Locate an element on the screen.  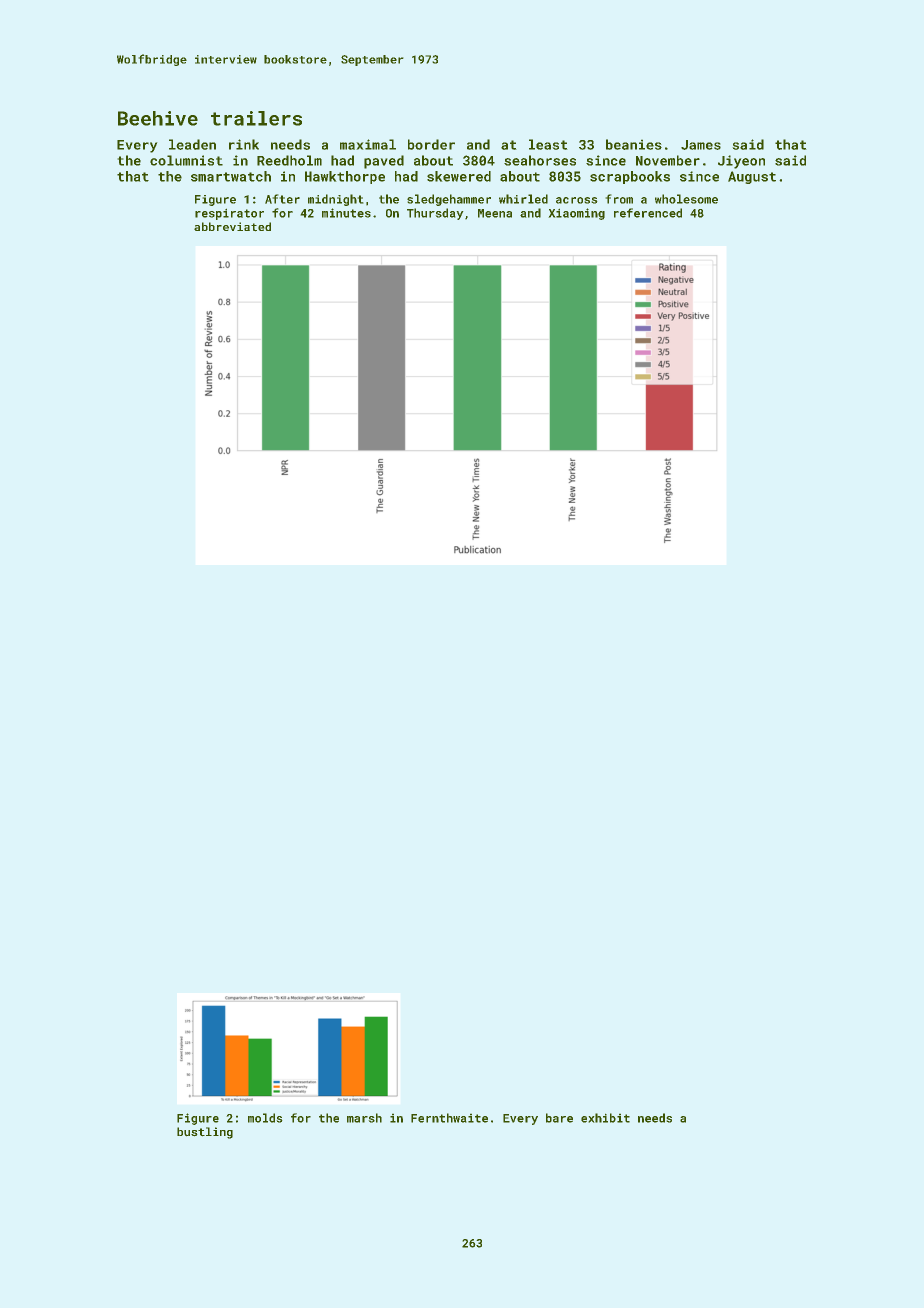
trailers is located at coordinates (256, 118).
